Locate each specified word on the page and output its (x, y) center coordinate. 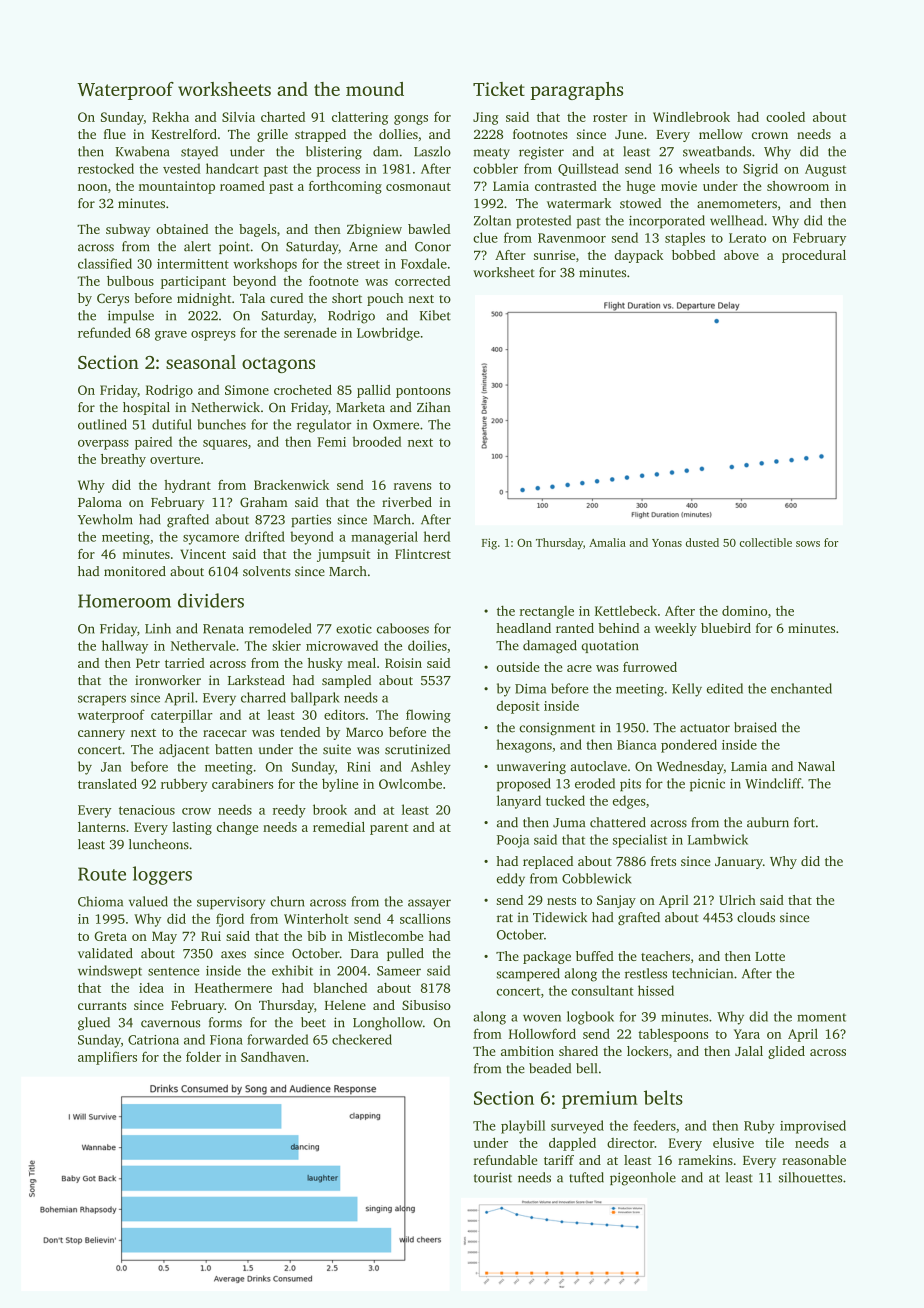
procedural (814, 256)
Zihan (434, 407)
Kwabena (142, 151)
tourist (493, 1177)
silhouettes (810, 1177)
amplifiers (107, 1058)
